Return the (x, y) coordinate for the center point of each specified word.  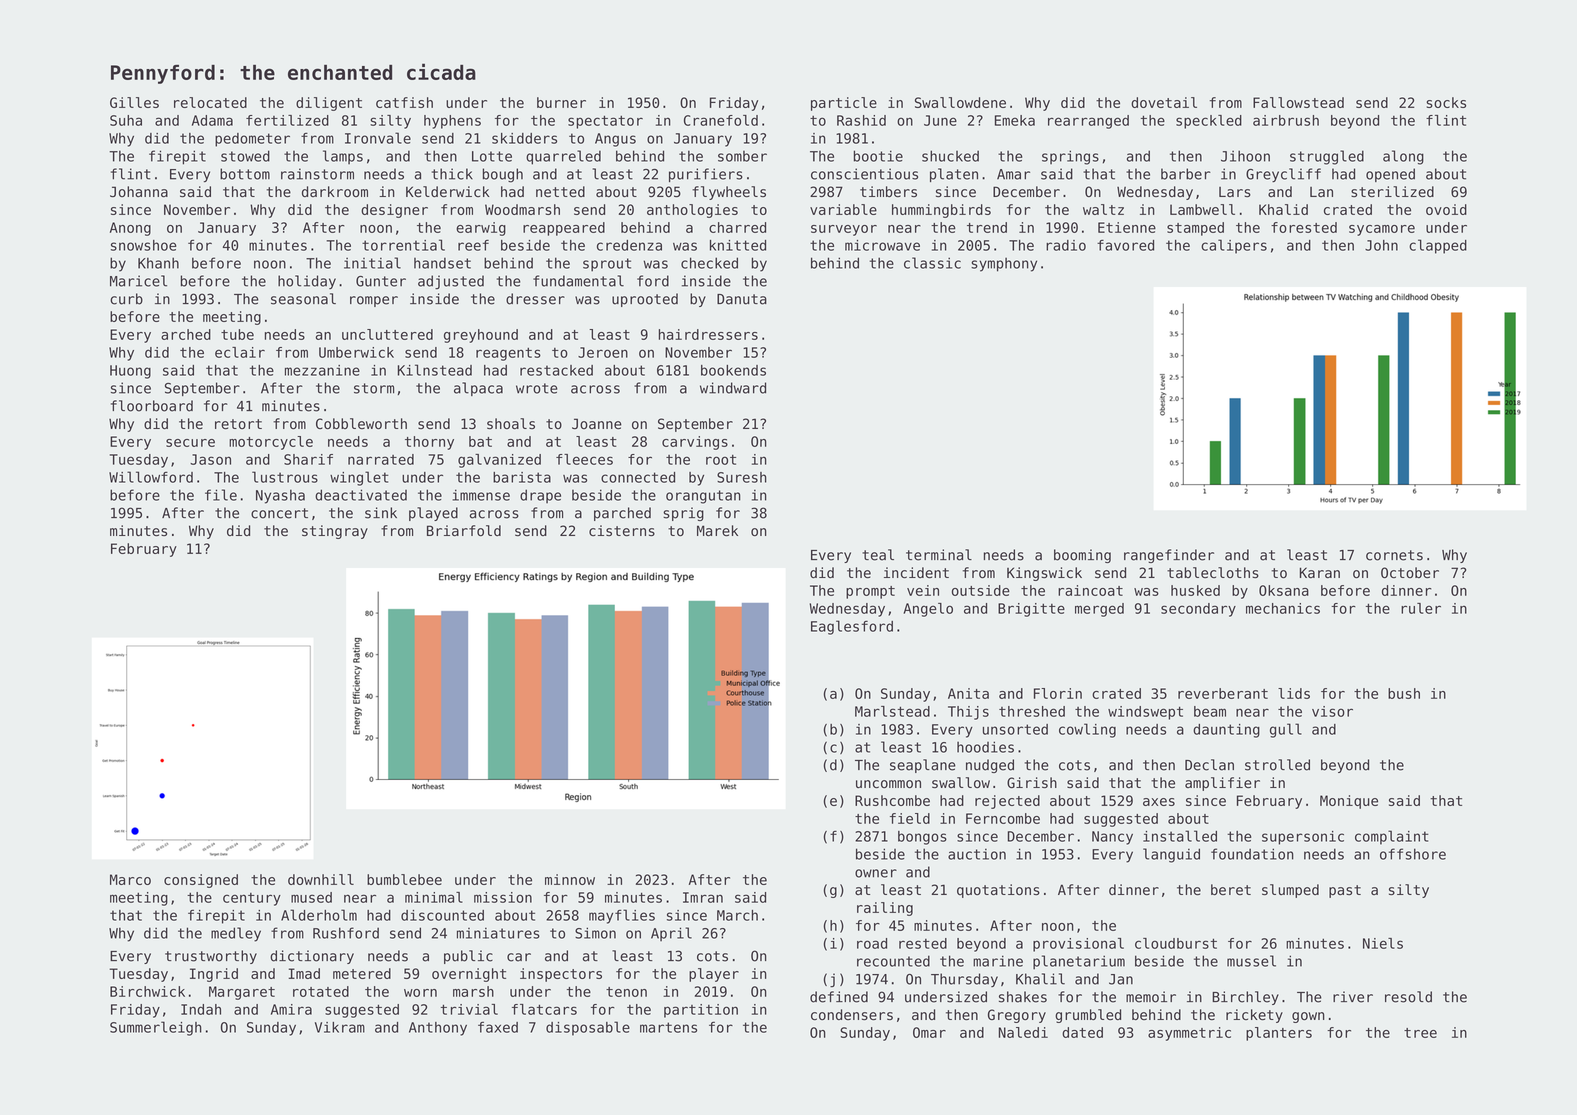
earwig (481, 229)
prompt (870, 592)
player (714, 975)
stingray (335, 532)
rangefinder (1169, 556)
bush (1404, 693)
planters (1279, 1034)
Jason (210, 459)
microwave (882, 245)
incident (916, 573)
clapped (1438, 246)
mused (311, 897)
